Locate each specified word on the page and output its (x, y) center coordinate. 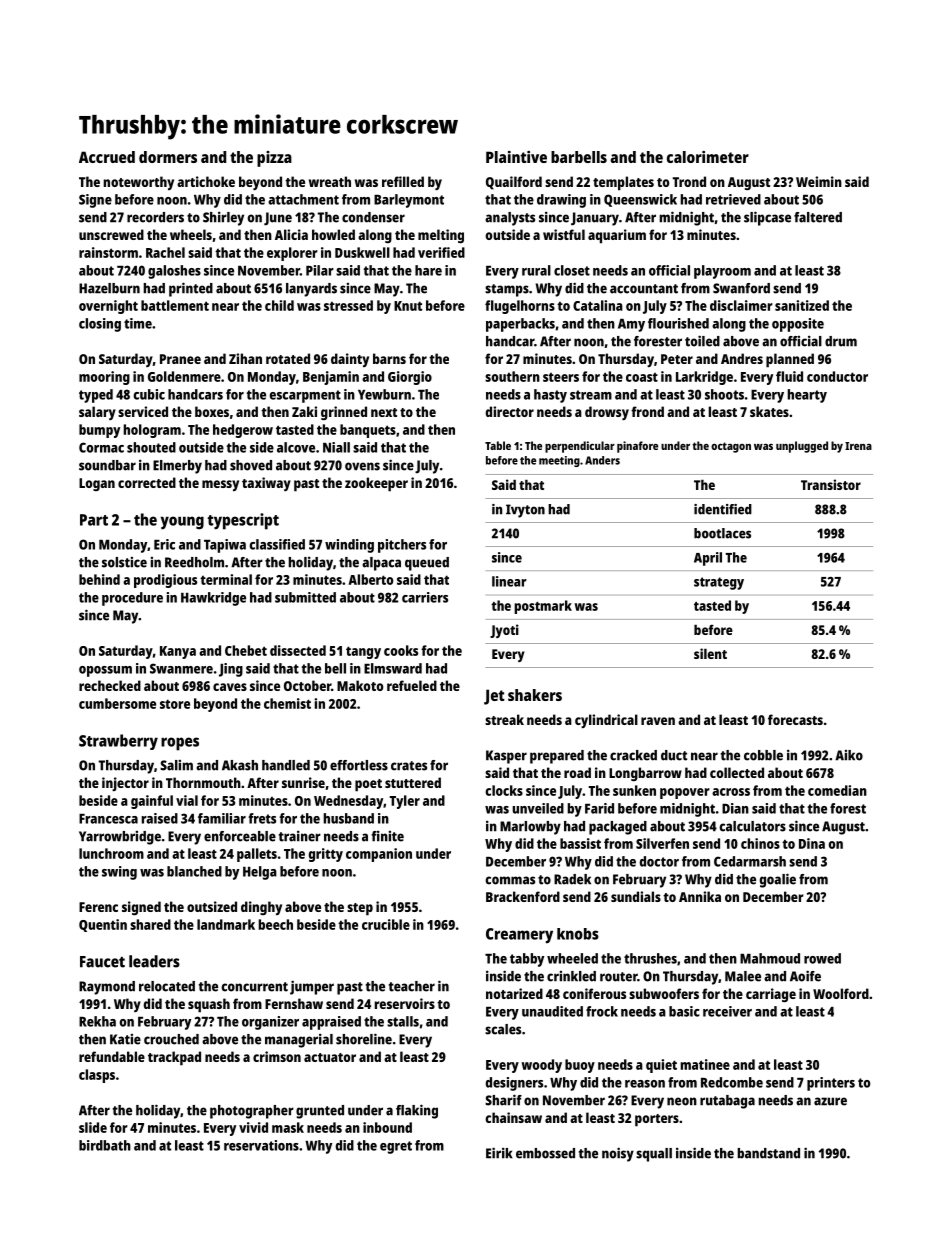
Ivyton (525, 511)
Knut (408, 306)
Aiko (849, 755)
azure (830, 1101)
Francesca (108, 819)
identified (723, 509)
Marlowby (530, 828)
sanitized (802, 305)
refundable (112, 1056)
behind (99, 579)
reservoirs (405, 1003)
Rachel (165, 252)
